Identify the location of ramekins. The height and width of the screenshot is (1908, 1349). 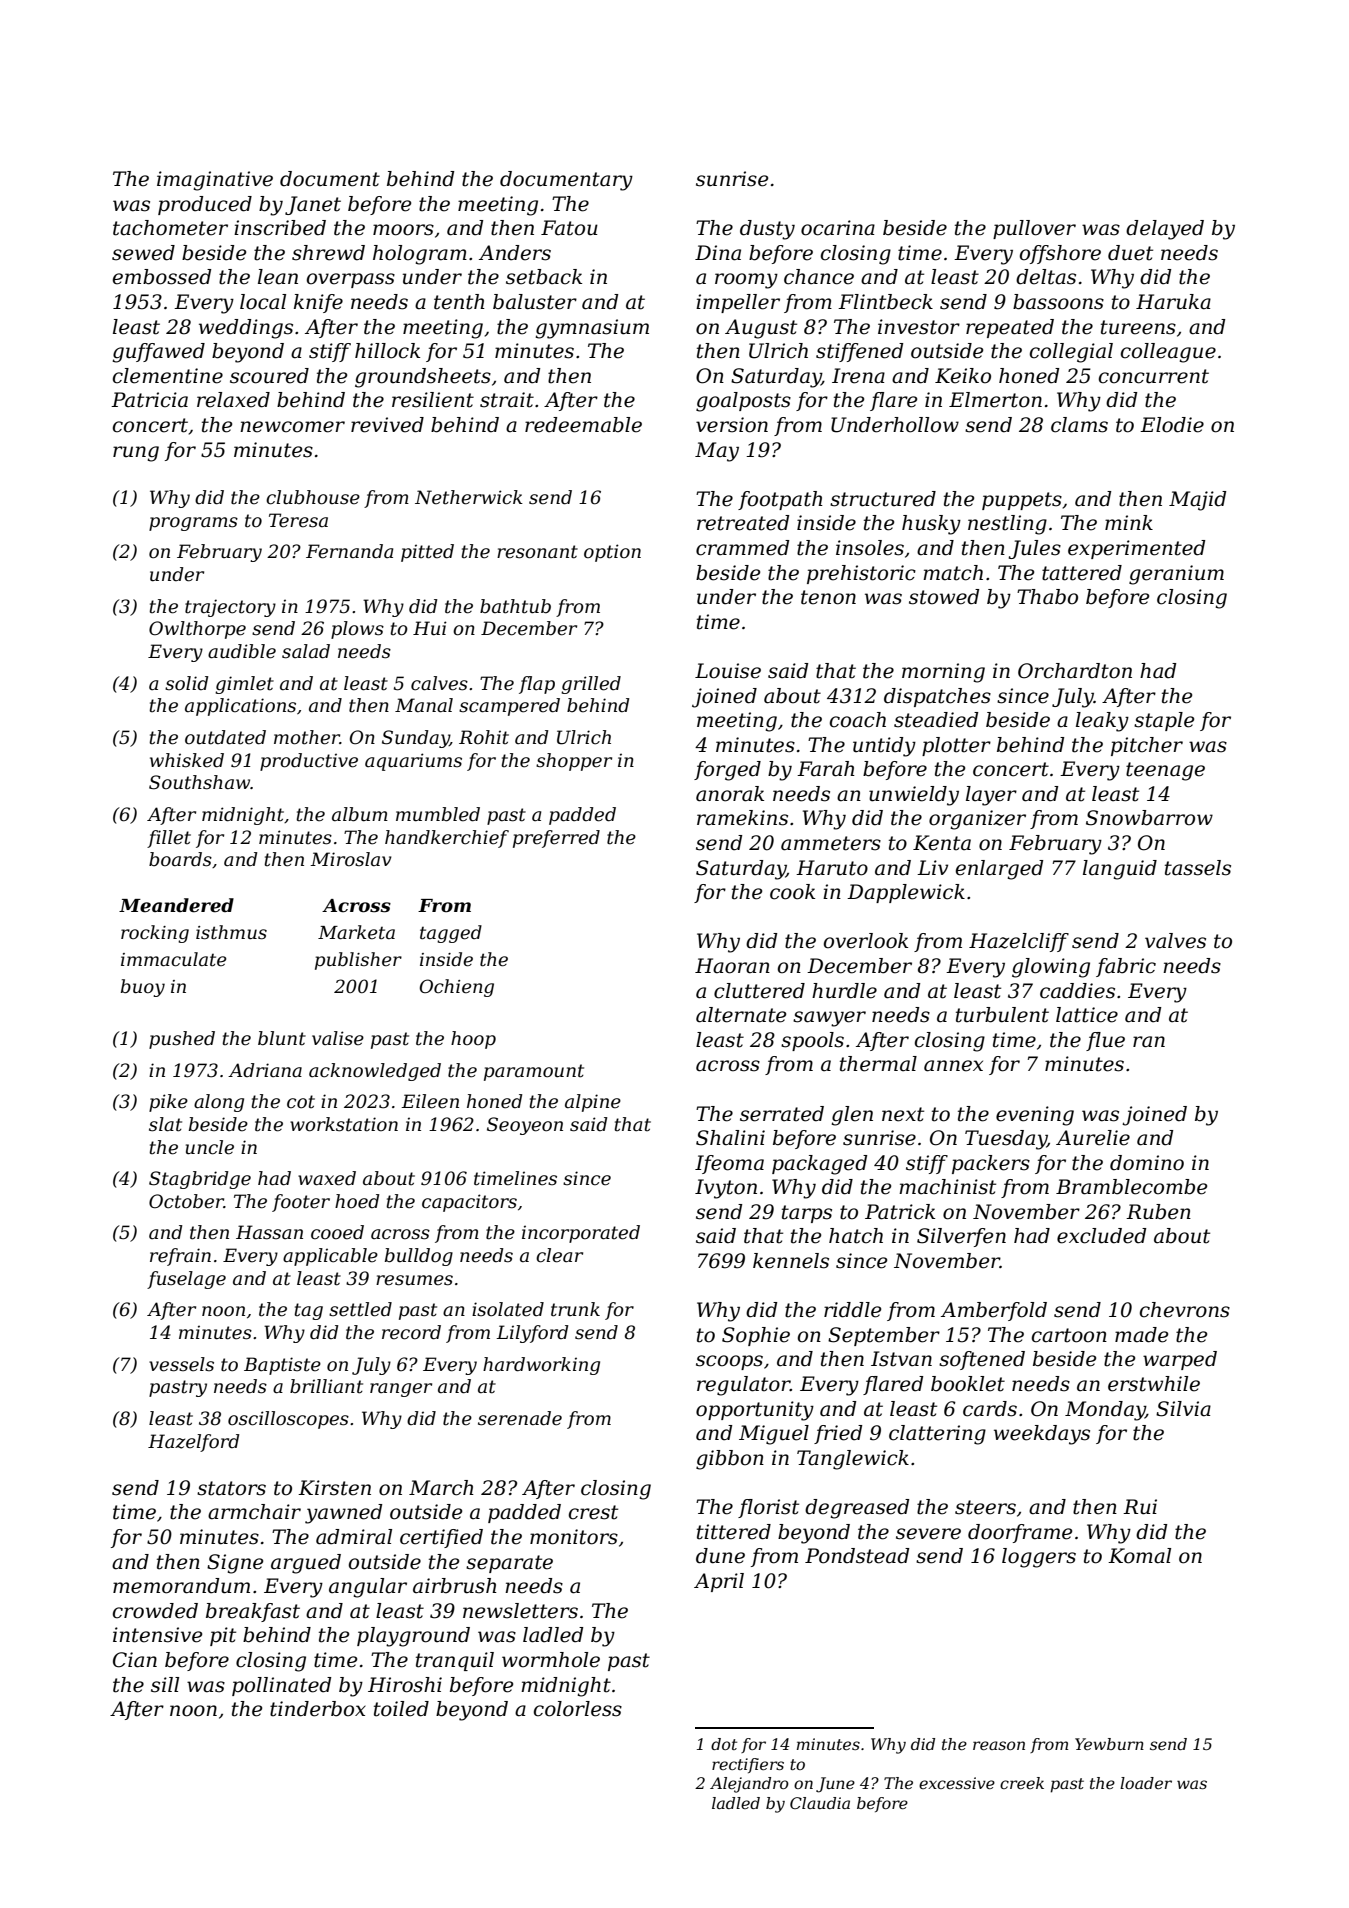
(742, 818).
